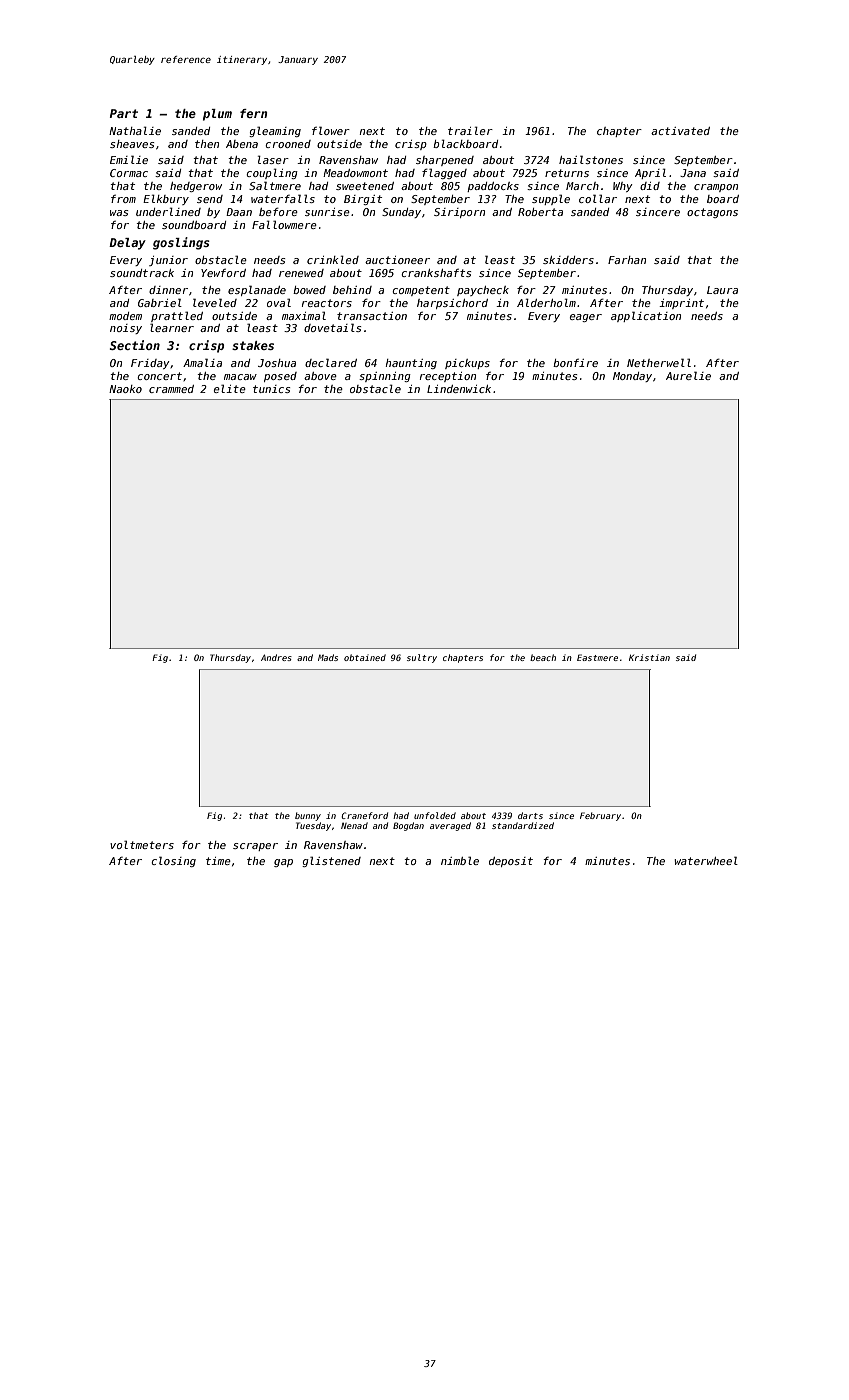 The width and height of the screenshot is (849, 1400). What do you see at coordinates (331, 130) in the screenshot?
I see `flower` at bounding box center [331, 130].
